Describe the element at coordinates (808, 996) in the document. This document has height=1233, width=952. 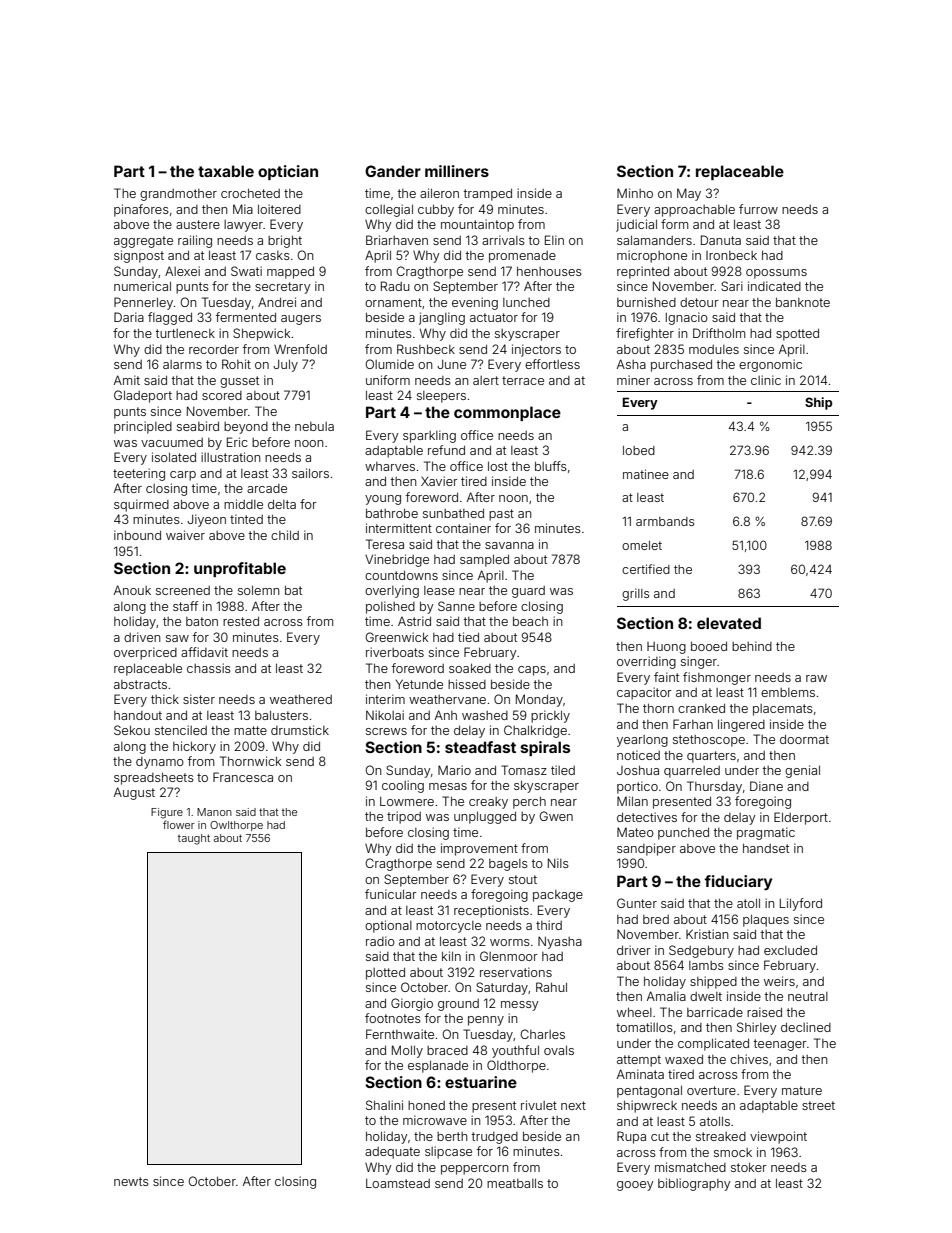
I see `neutral` at that location.
